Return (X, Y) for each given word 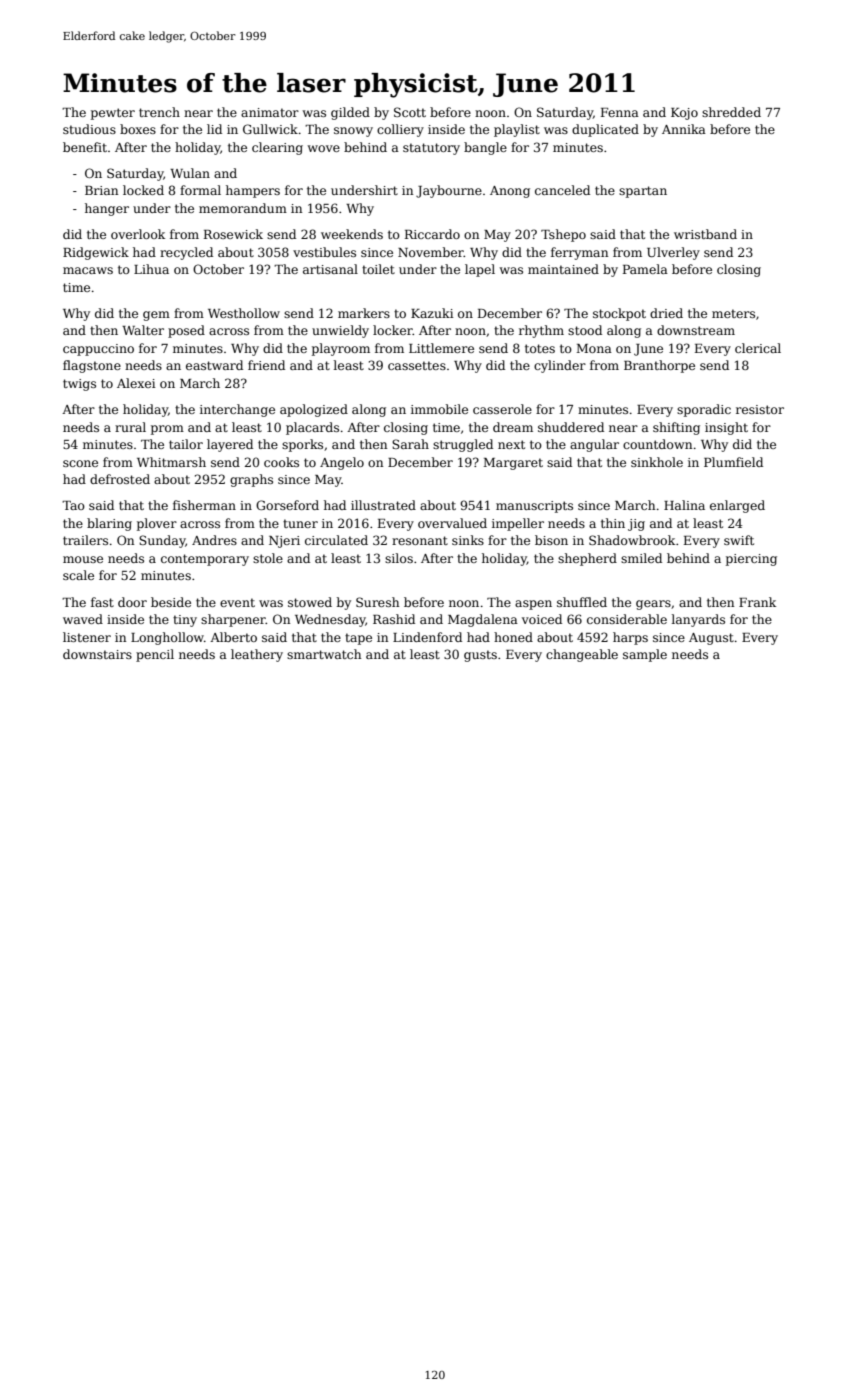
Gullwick (270, 129)
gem (156, 316)
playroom (341, 349)
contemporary (205, 560)
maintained (563, 269)
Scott (410, 112)
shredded (731, 112)
